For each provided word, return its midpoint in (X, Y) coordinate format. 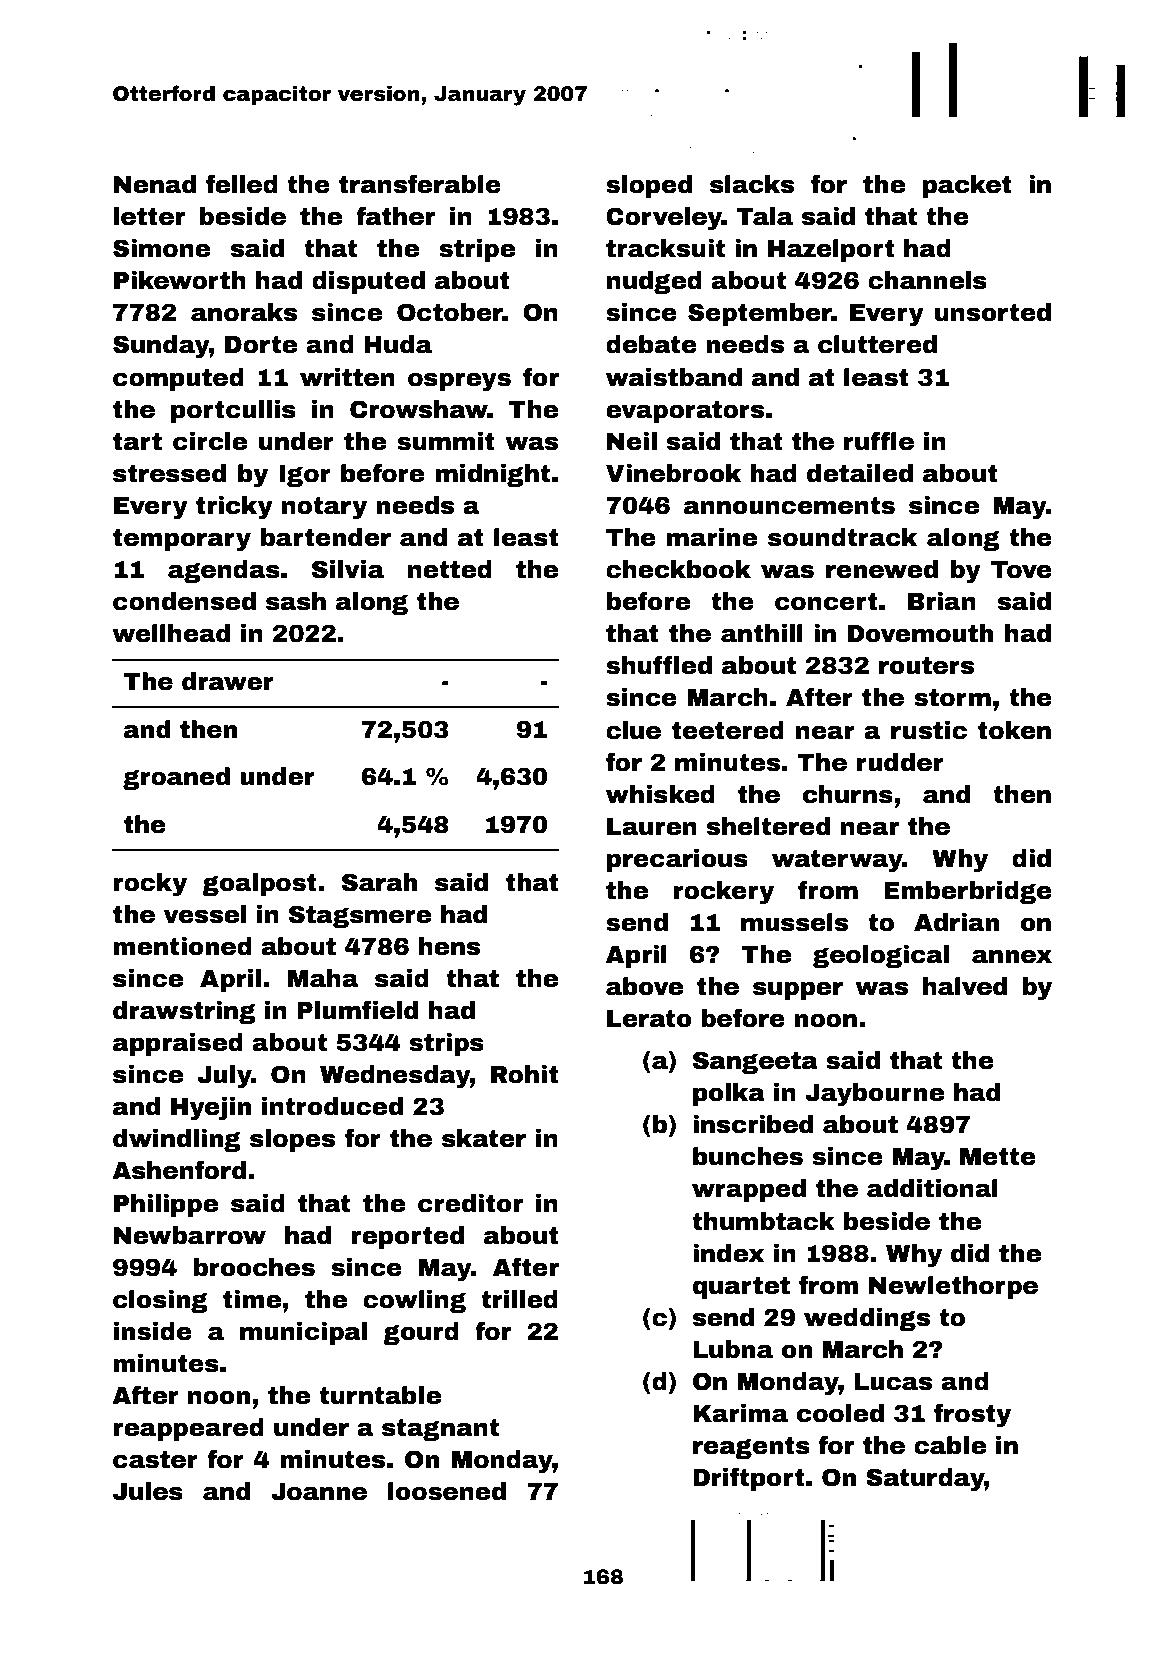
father (395, 216)
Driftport (749, 1479)
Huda (398, 344)
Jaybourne (874, 1095)
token (1014, 730)
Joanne (319, 1492)
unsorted (993, 312)
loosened (447, 1491)
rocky (150, 885)
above (644, 986)
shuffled (659, 665)
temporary (182, 540)
